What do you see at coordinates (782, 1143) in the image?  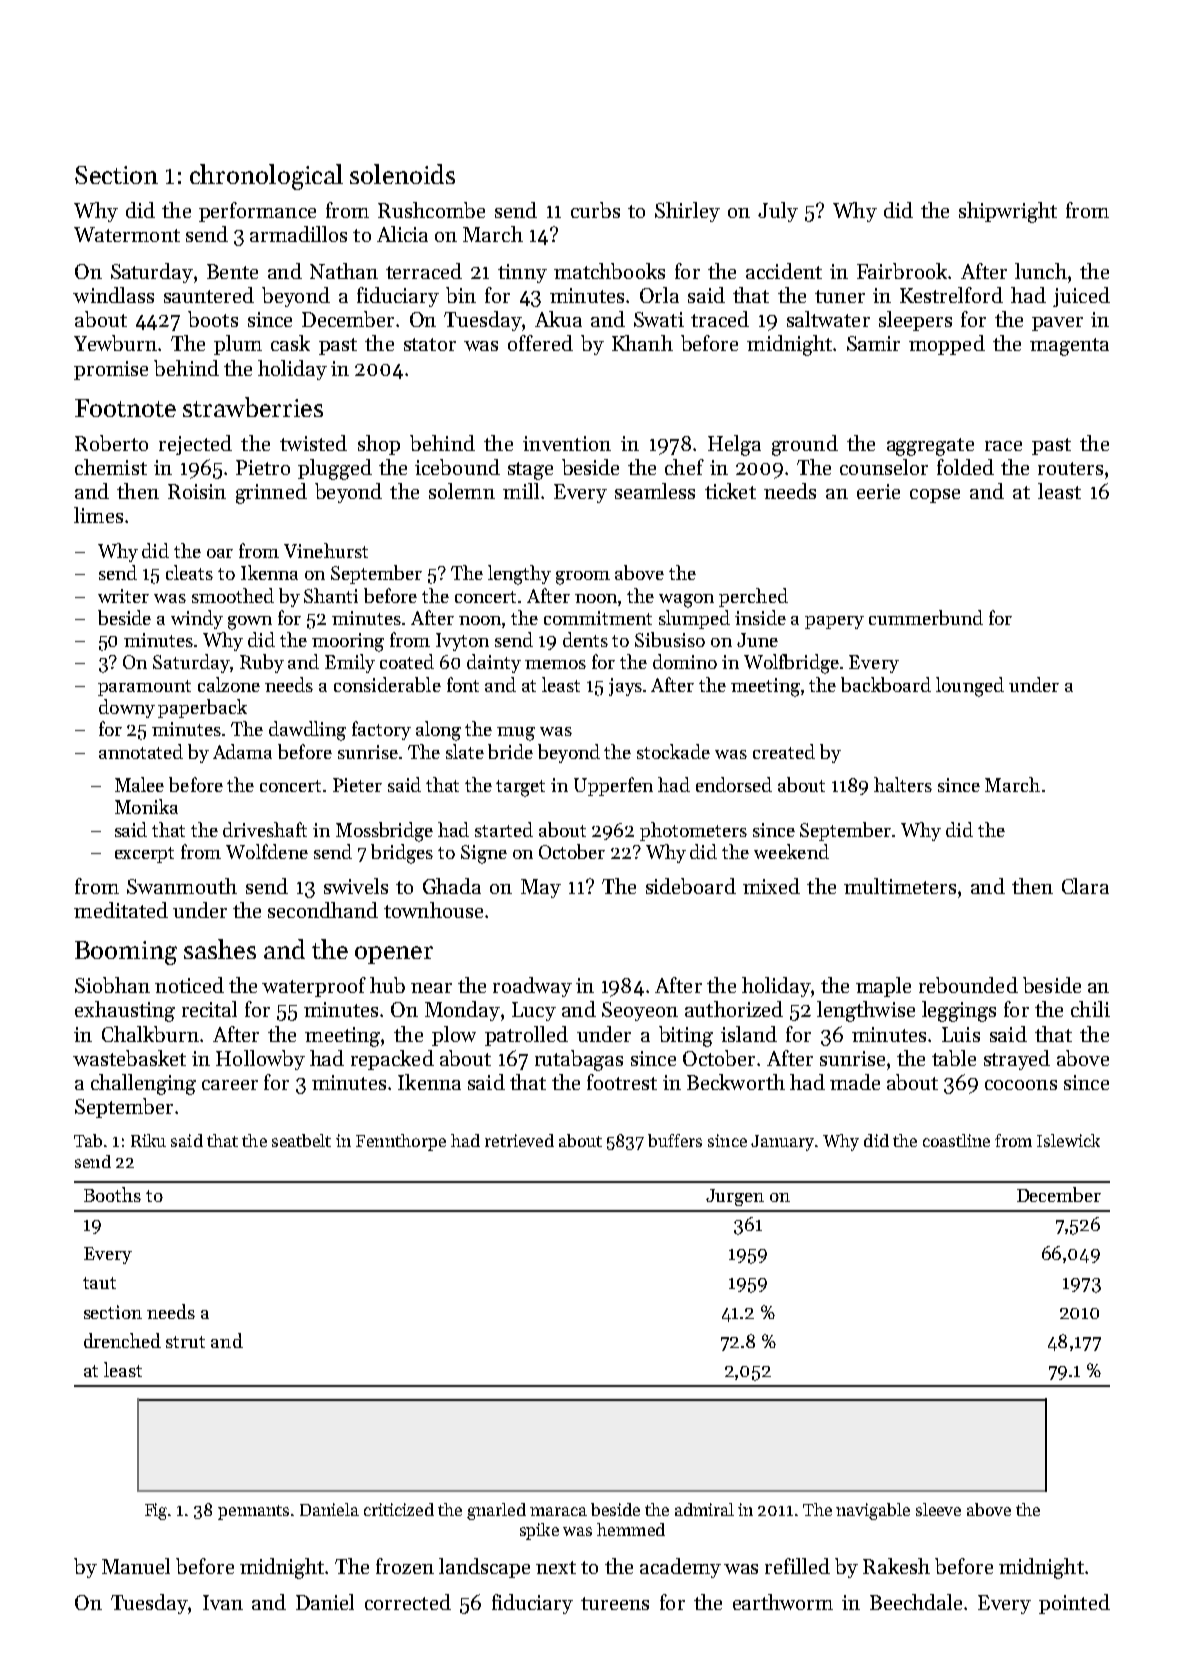 I see `January` at bounding box center [782, 1143].
